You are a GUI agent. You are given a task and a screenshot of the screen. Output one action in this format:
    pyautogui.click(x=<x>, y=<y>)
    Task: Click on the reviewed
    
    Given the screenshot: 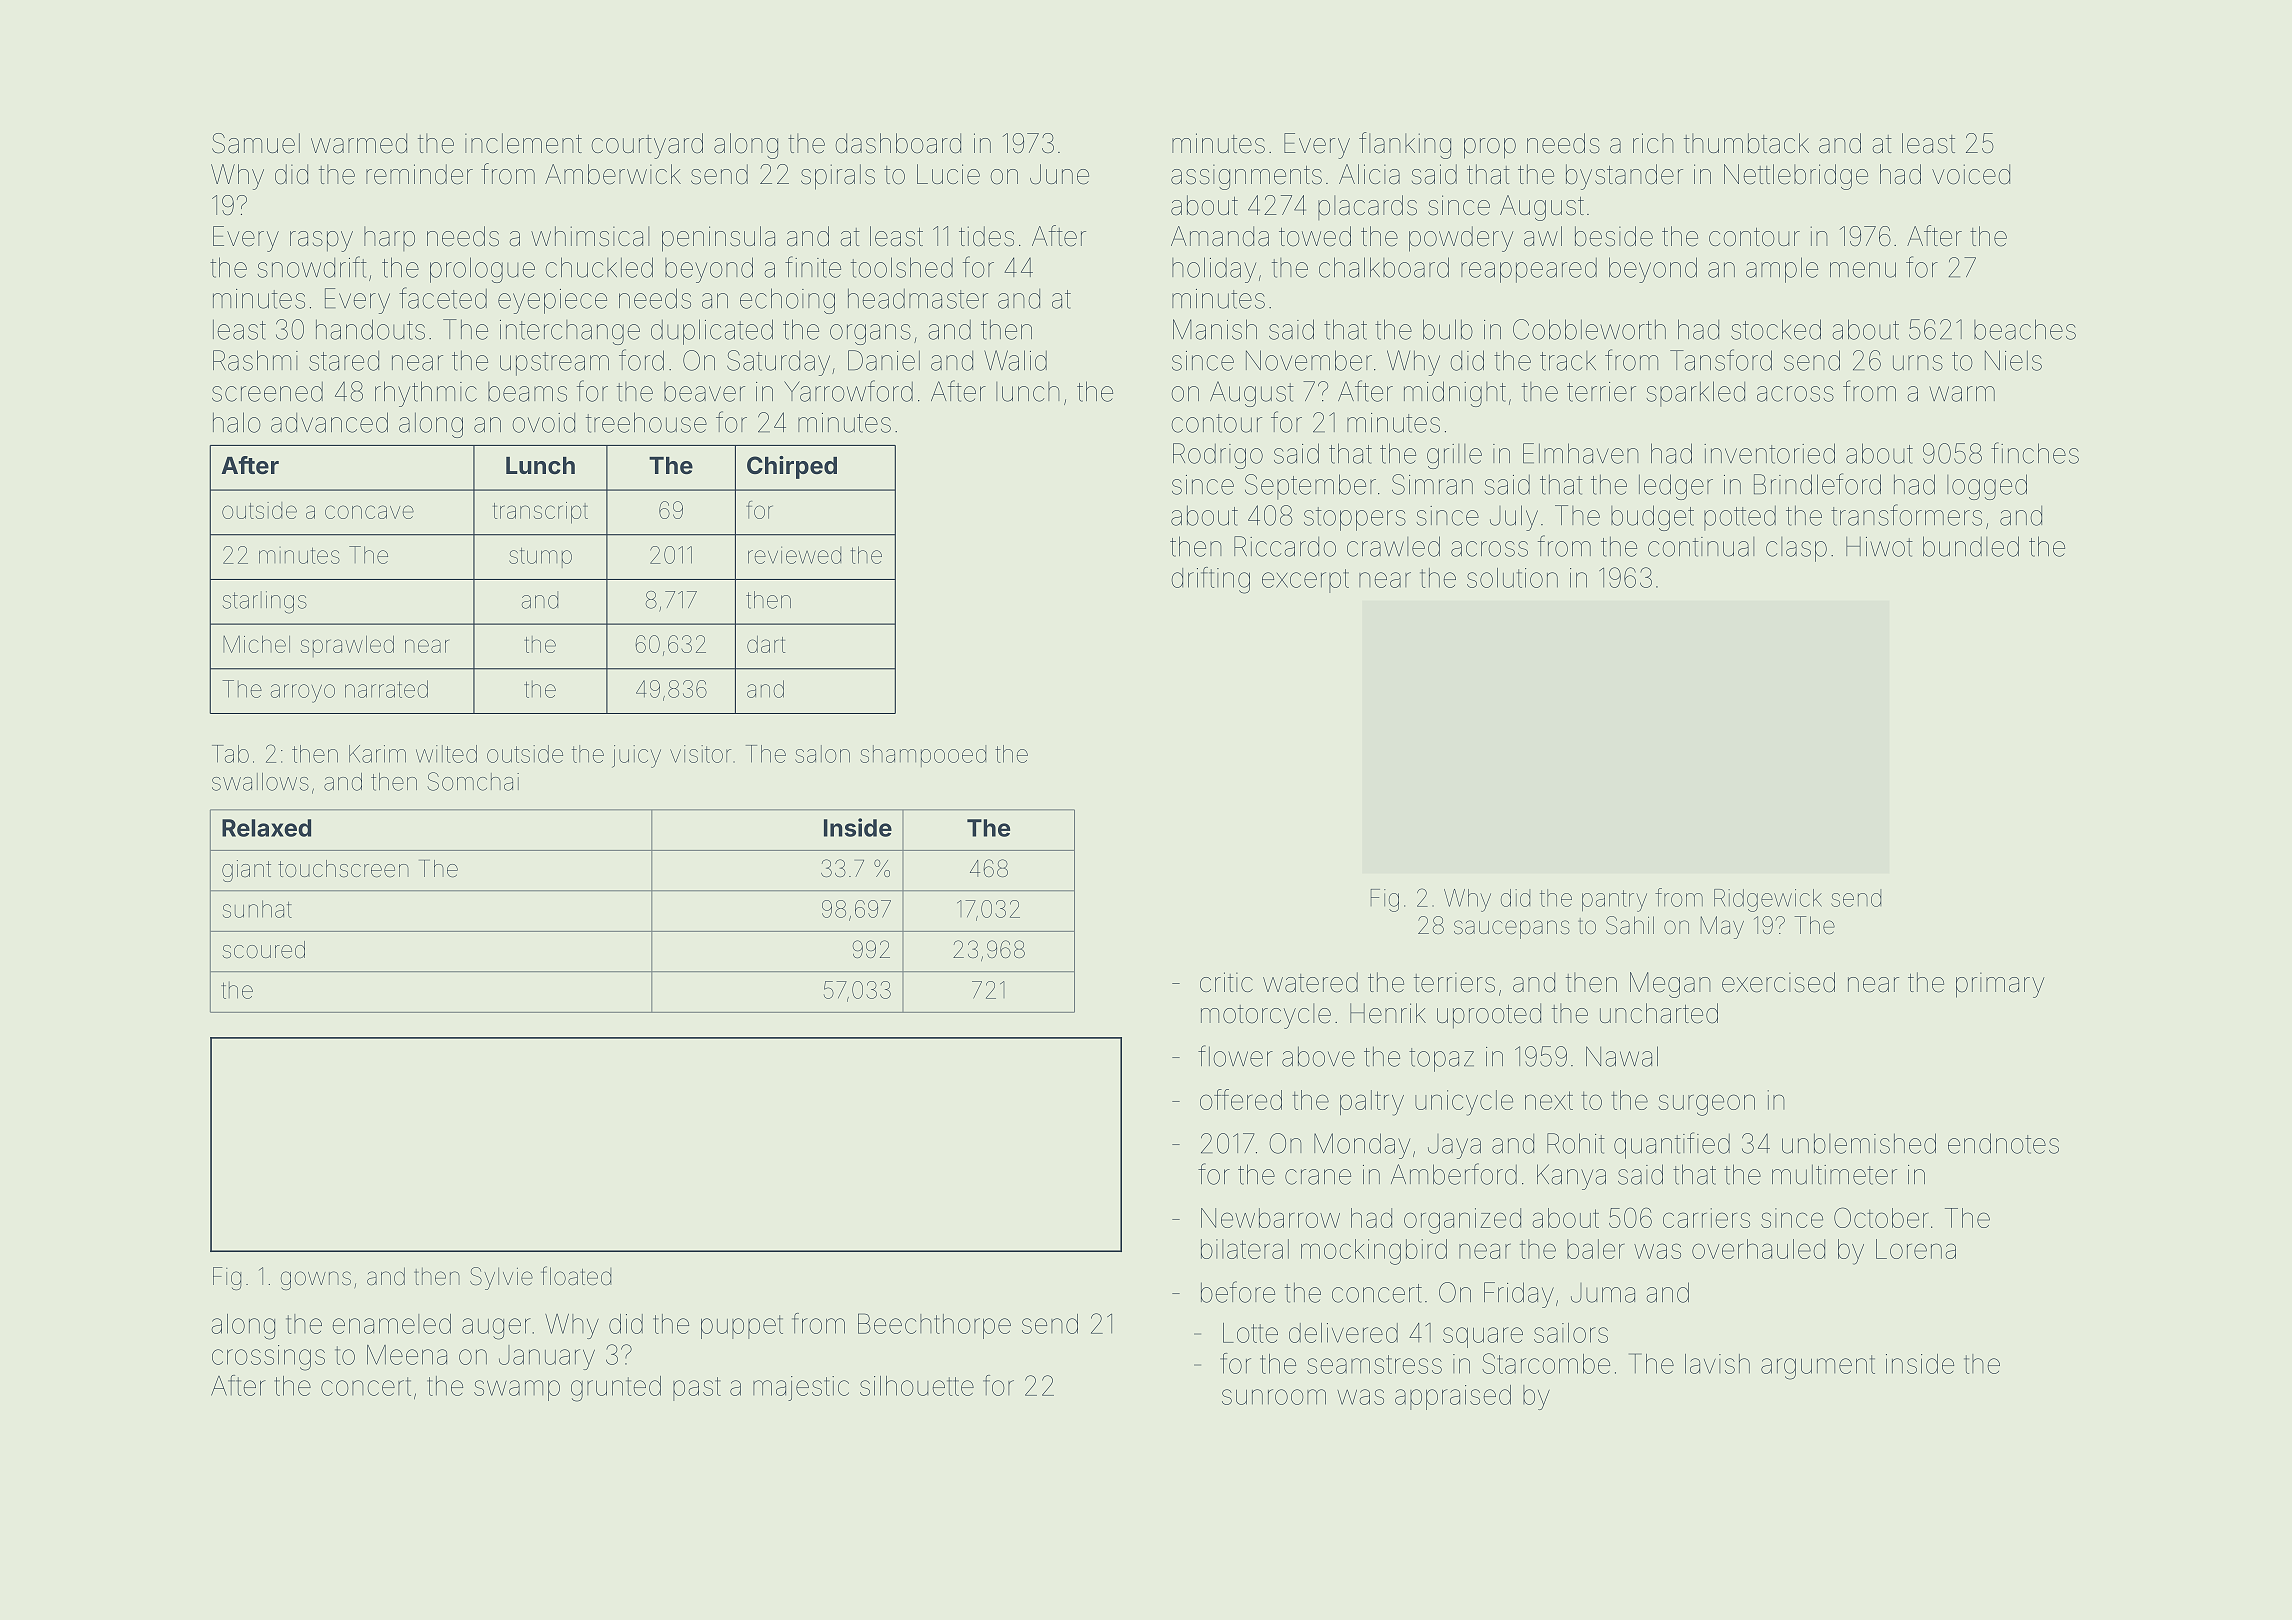 What is the action you would take?
    pyautogui.click(x=794, y=555)
